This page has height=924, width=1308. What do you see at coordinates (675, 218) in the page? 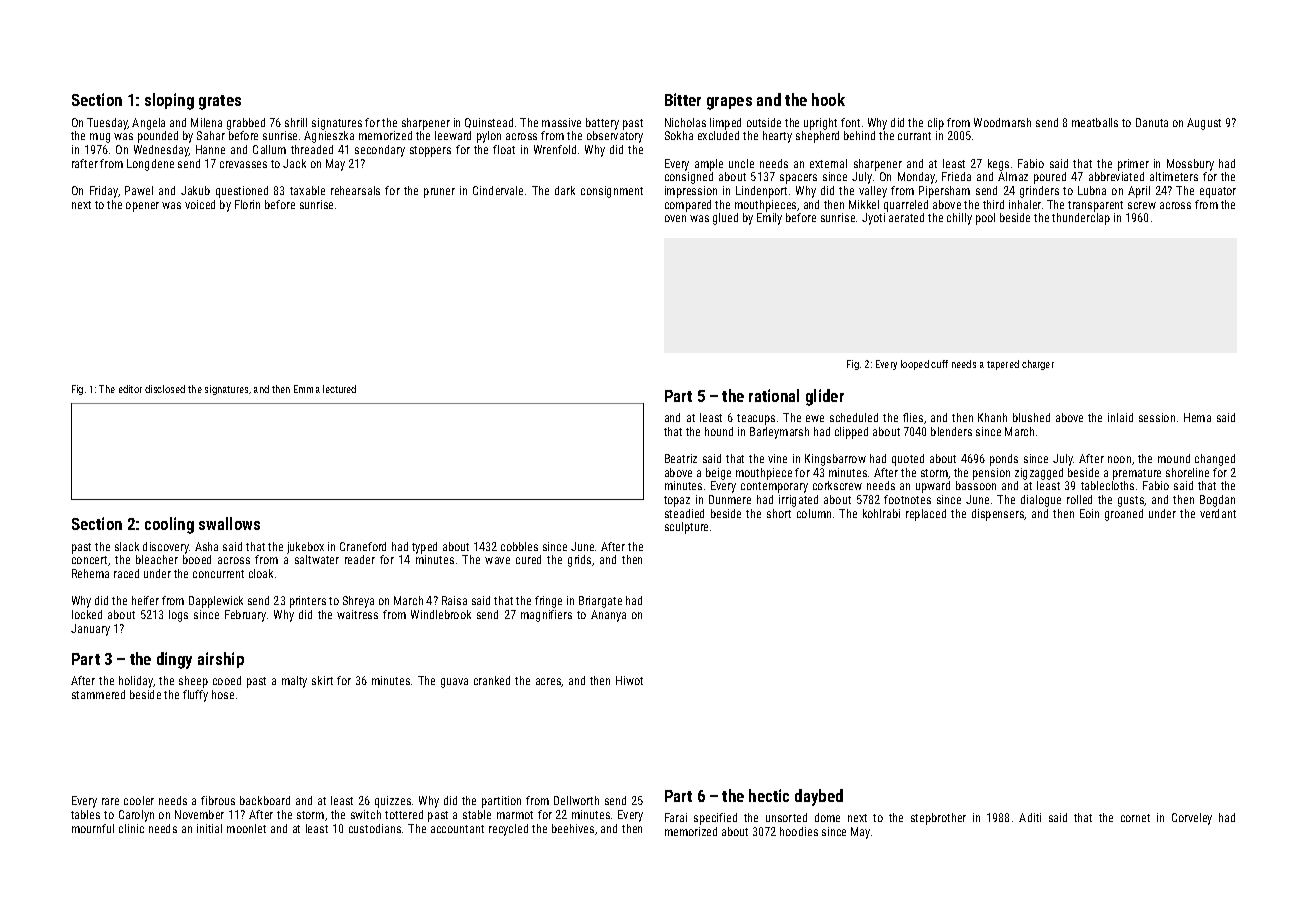
I see `oven` at bounding box center [675, 218].
